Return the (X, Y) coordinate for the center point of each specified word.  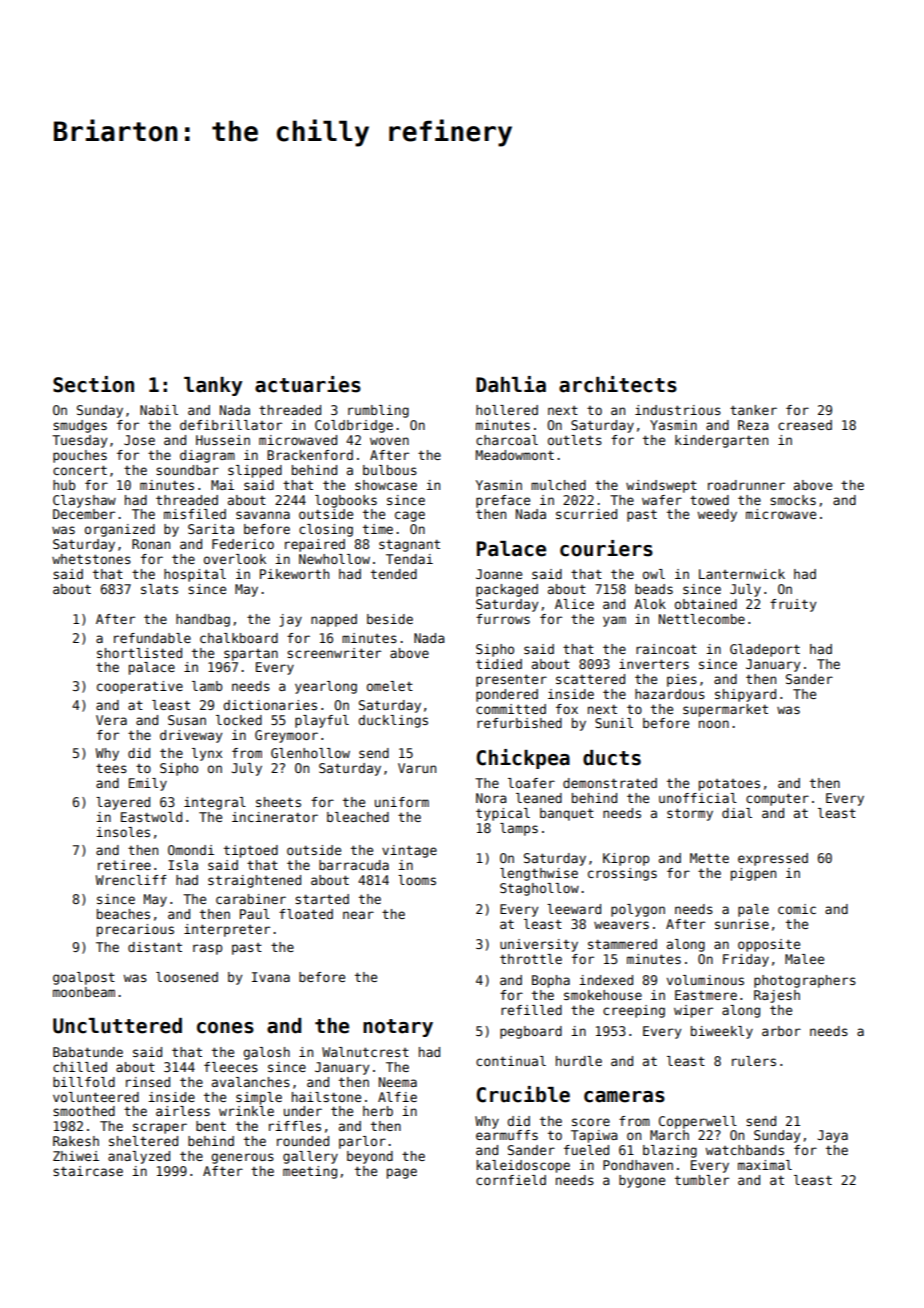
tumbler (702, 1180)
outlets (575, 440)
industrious (678, 410)
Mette (709, 858)
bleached (358, 817)
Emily (148, 784)
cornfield (511, 1180)
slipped (255, 471)
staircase (88, 1171)
